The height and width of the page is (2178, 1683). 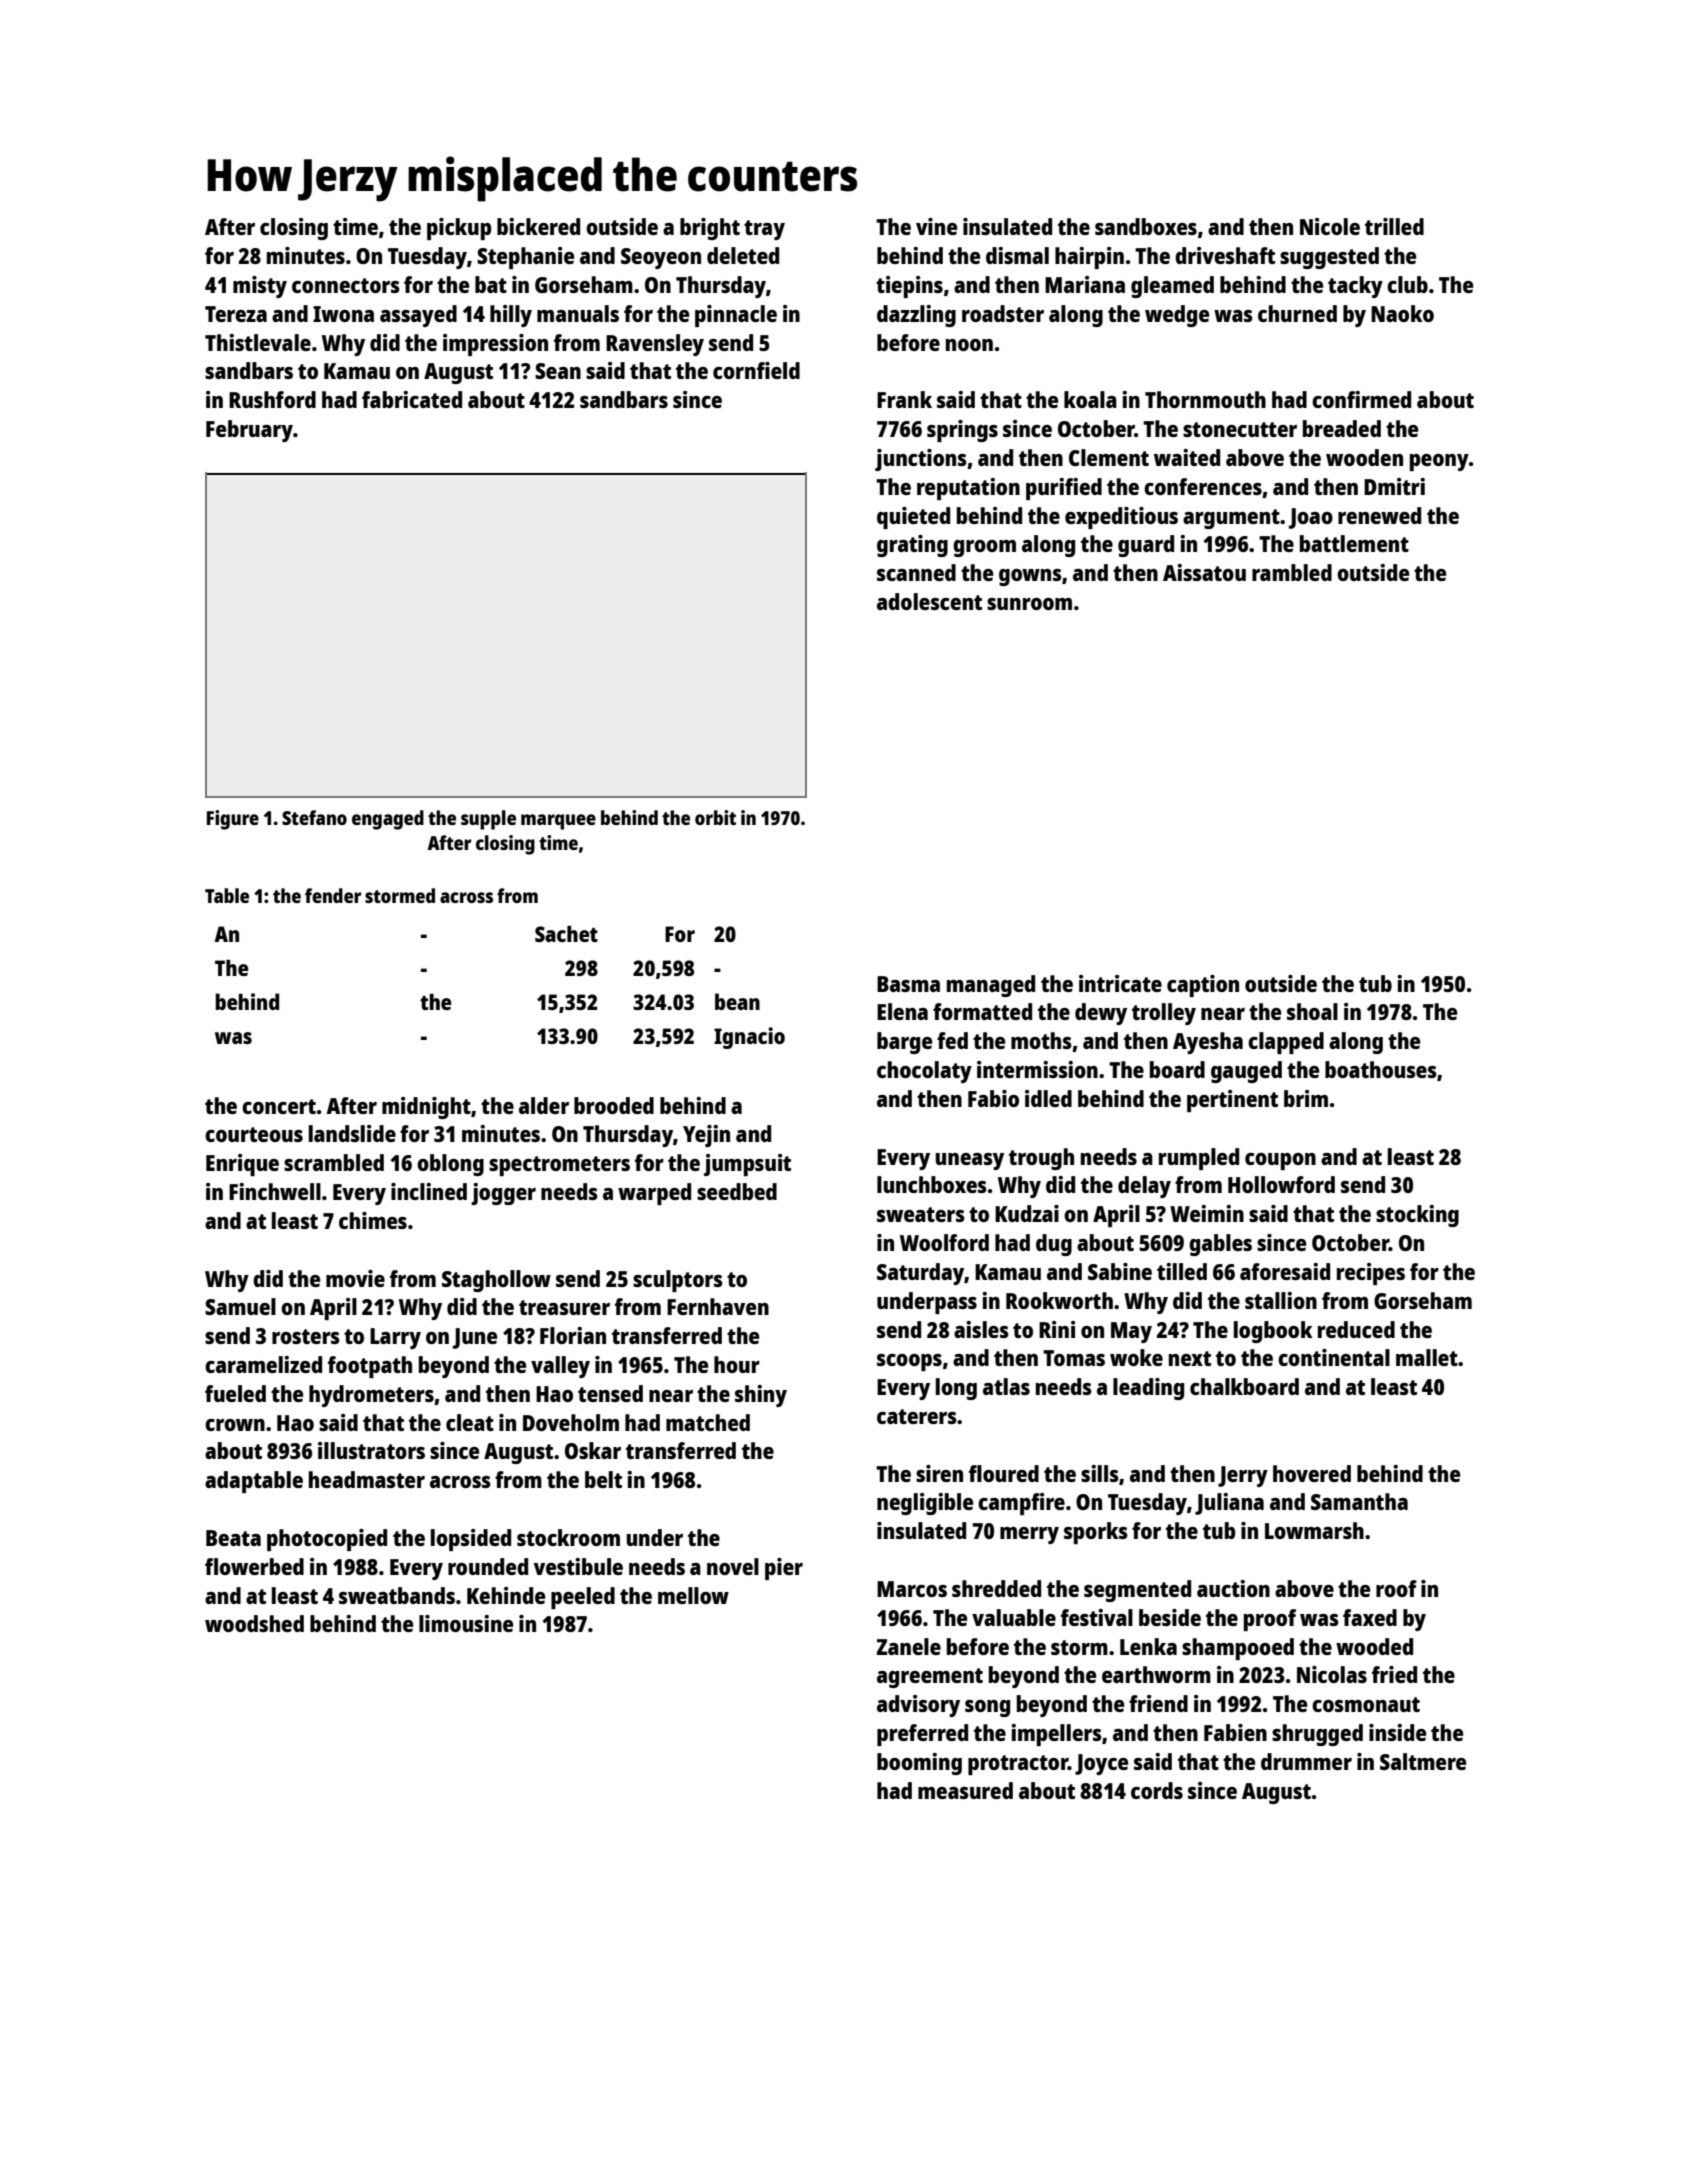 I want to click on Oskar, so click(x=593, y=1450).
